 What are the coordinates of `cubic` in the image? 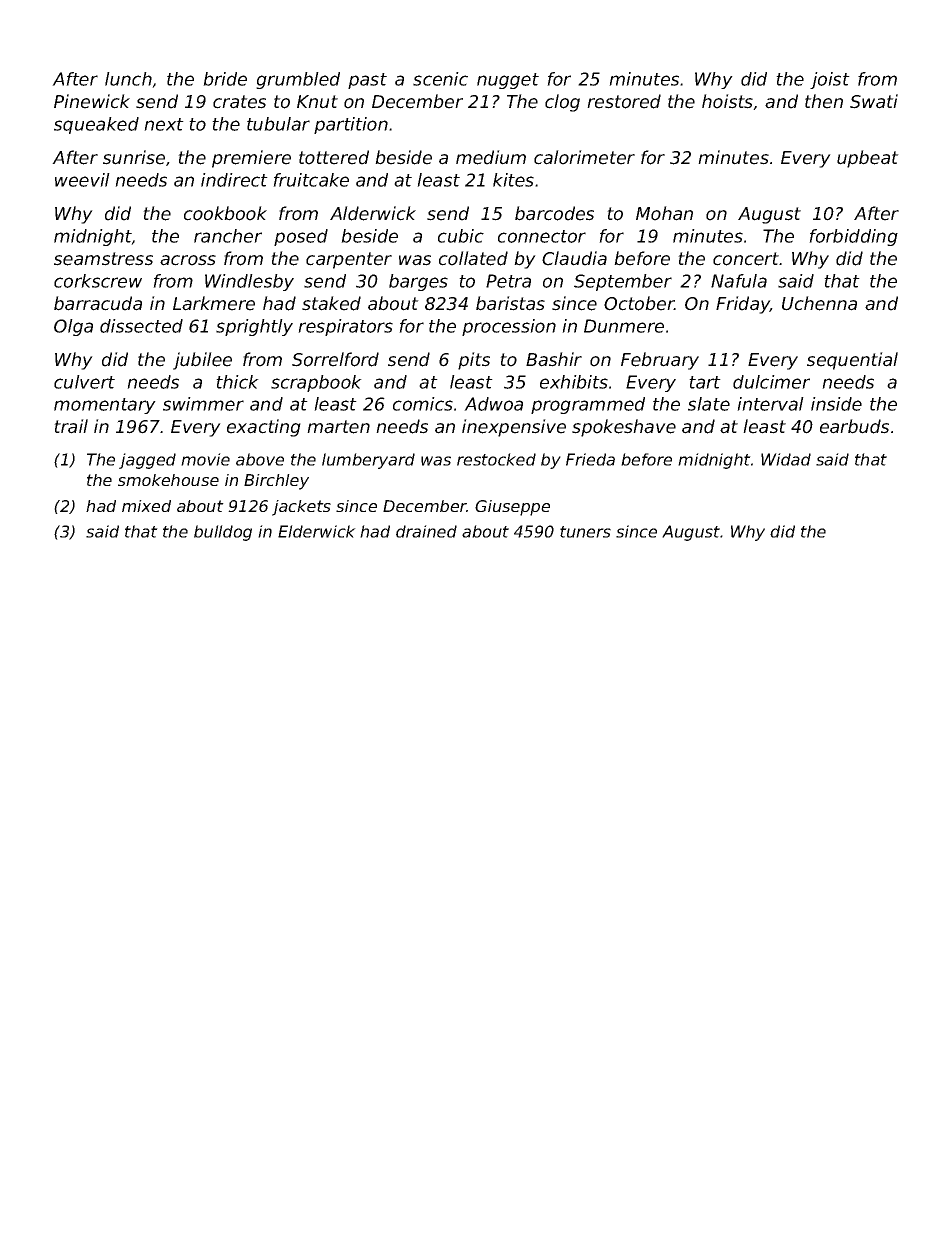 It's located at (461, 236).
